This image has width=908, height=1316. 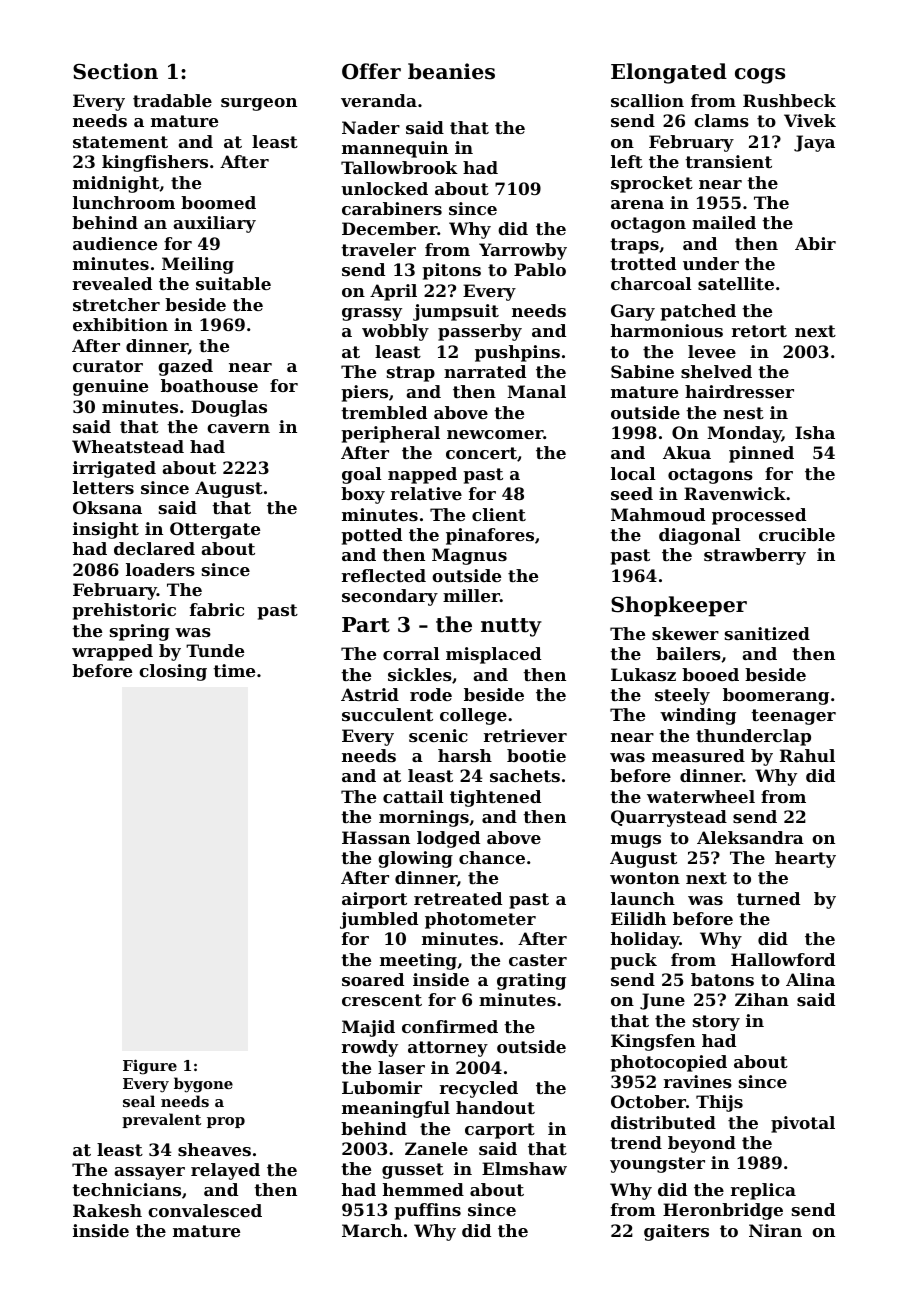 I want to click on Yarrowby, so click(x=523, y=251).
